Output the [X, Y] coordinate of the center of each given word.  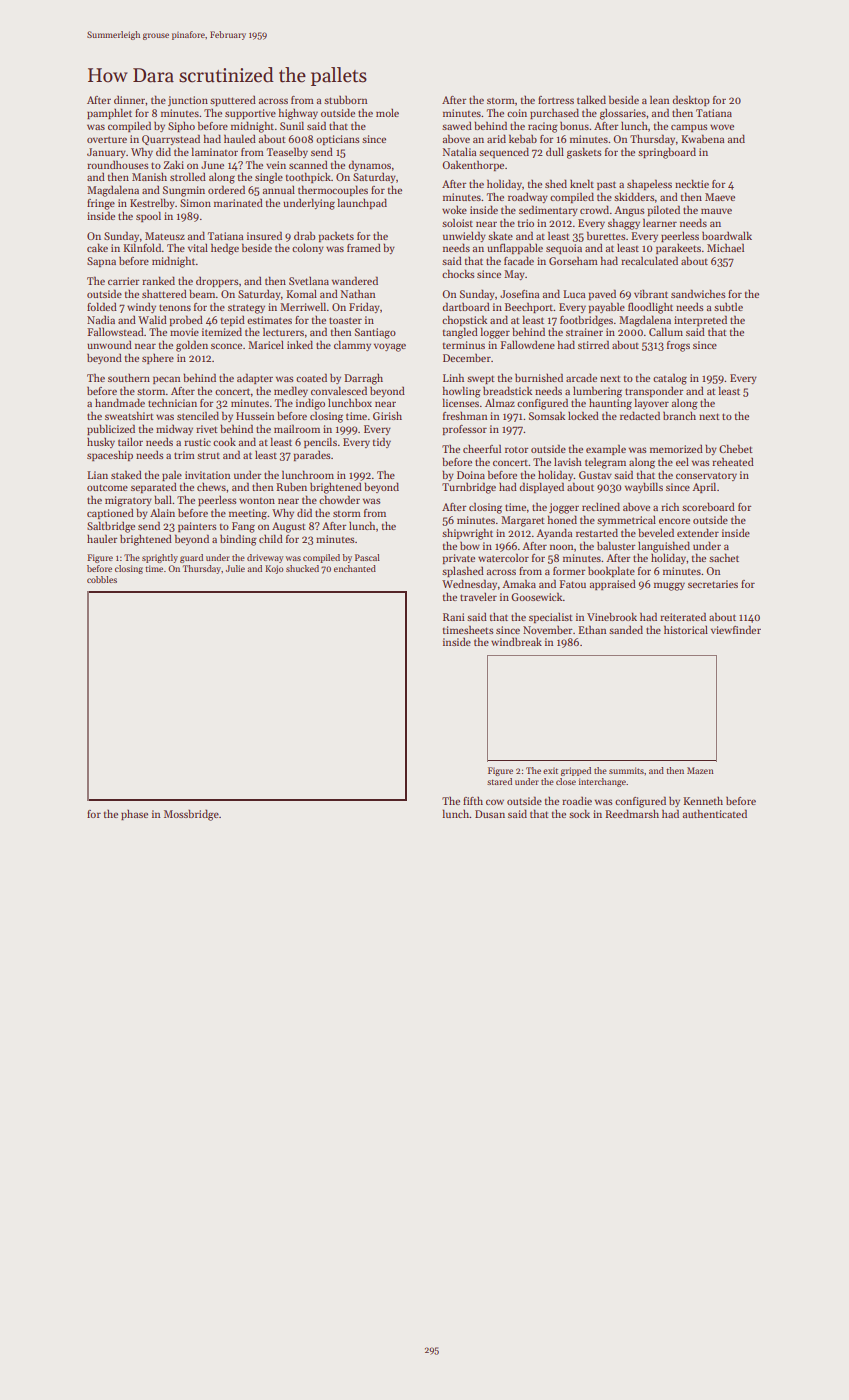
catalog [670, 379]
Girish [387, 416]
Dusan [490, 814]
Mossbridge [191, 815]
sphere [158, 359]
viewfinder [736, 629]
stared [499, 781]
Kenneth [703, 801]
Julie [235, 568]
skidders [634, 196]
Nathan [358, 293]
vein [276, 165]
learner [660, 222]
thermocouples [333, 190]
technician [172, 402]
